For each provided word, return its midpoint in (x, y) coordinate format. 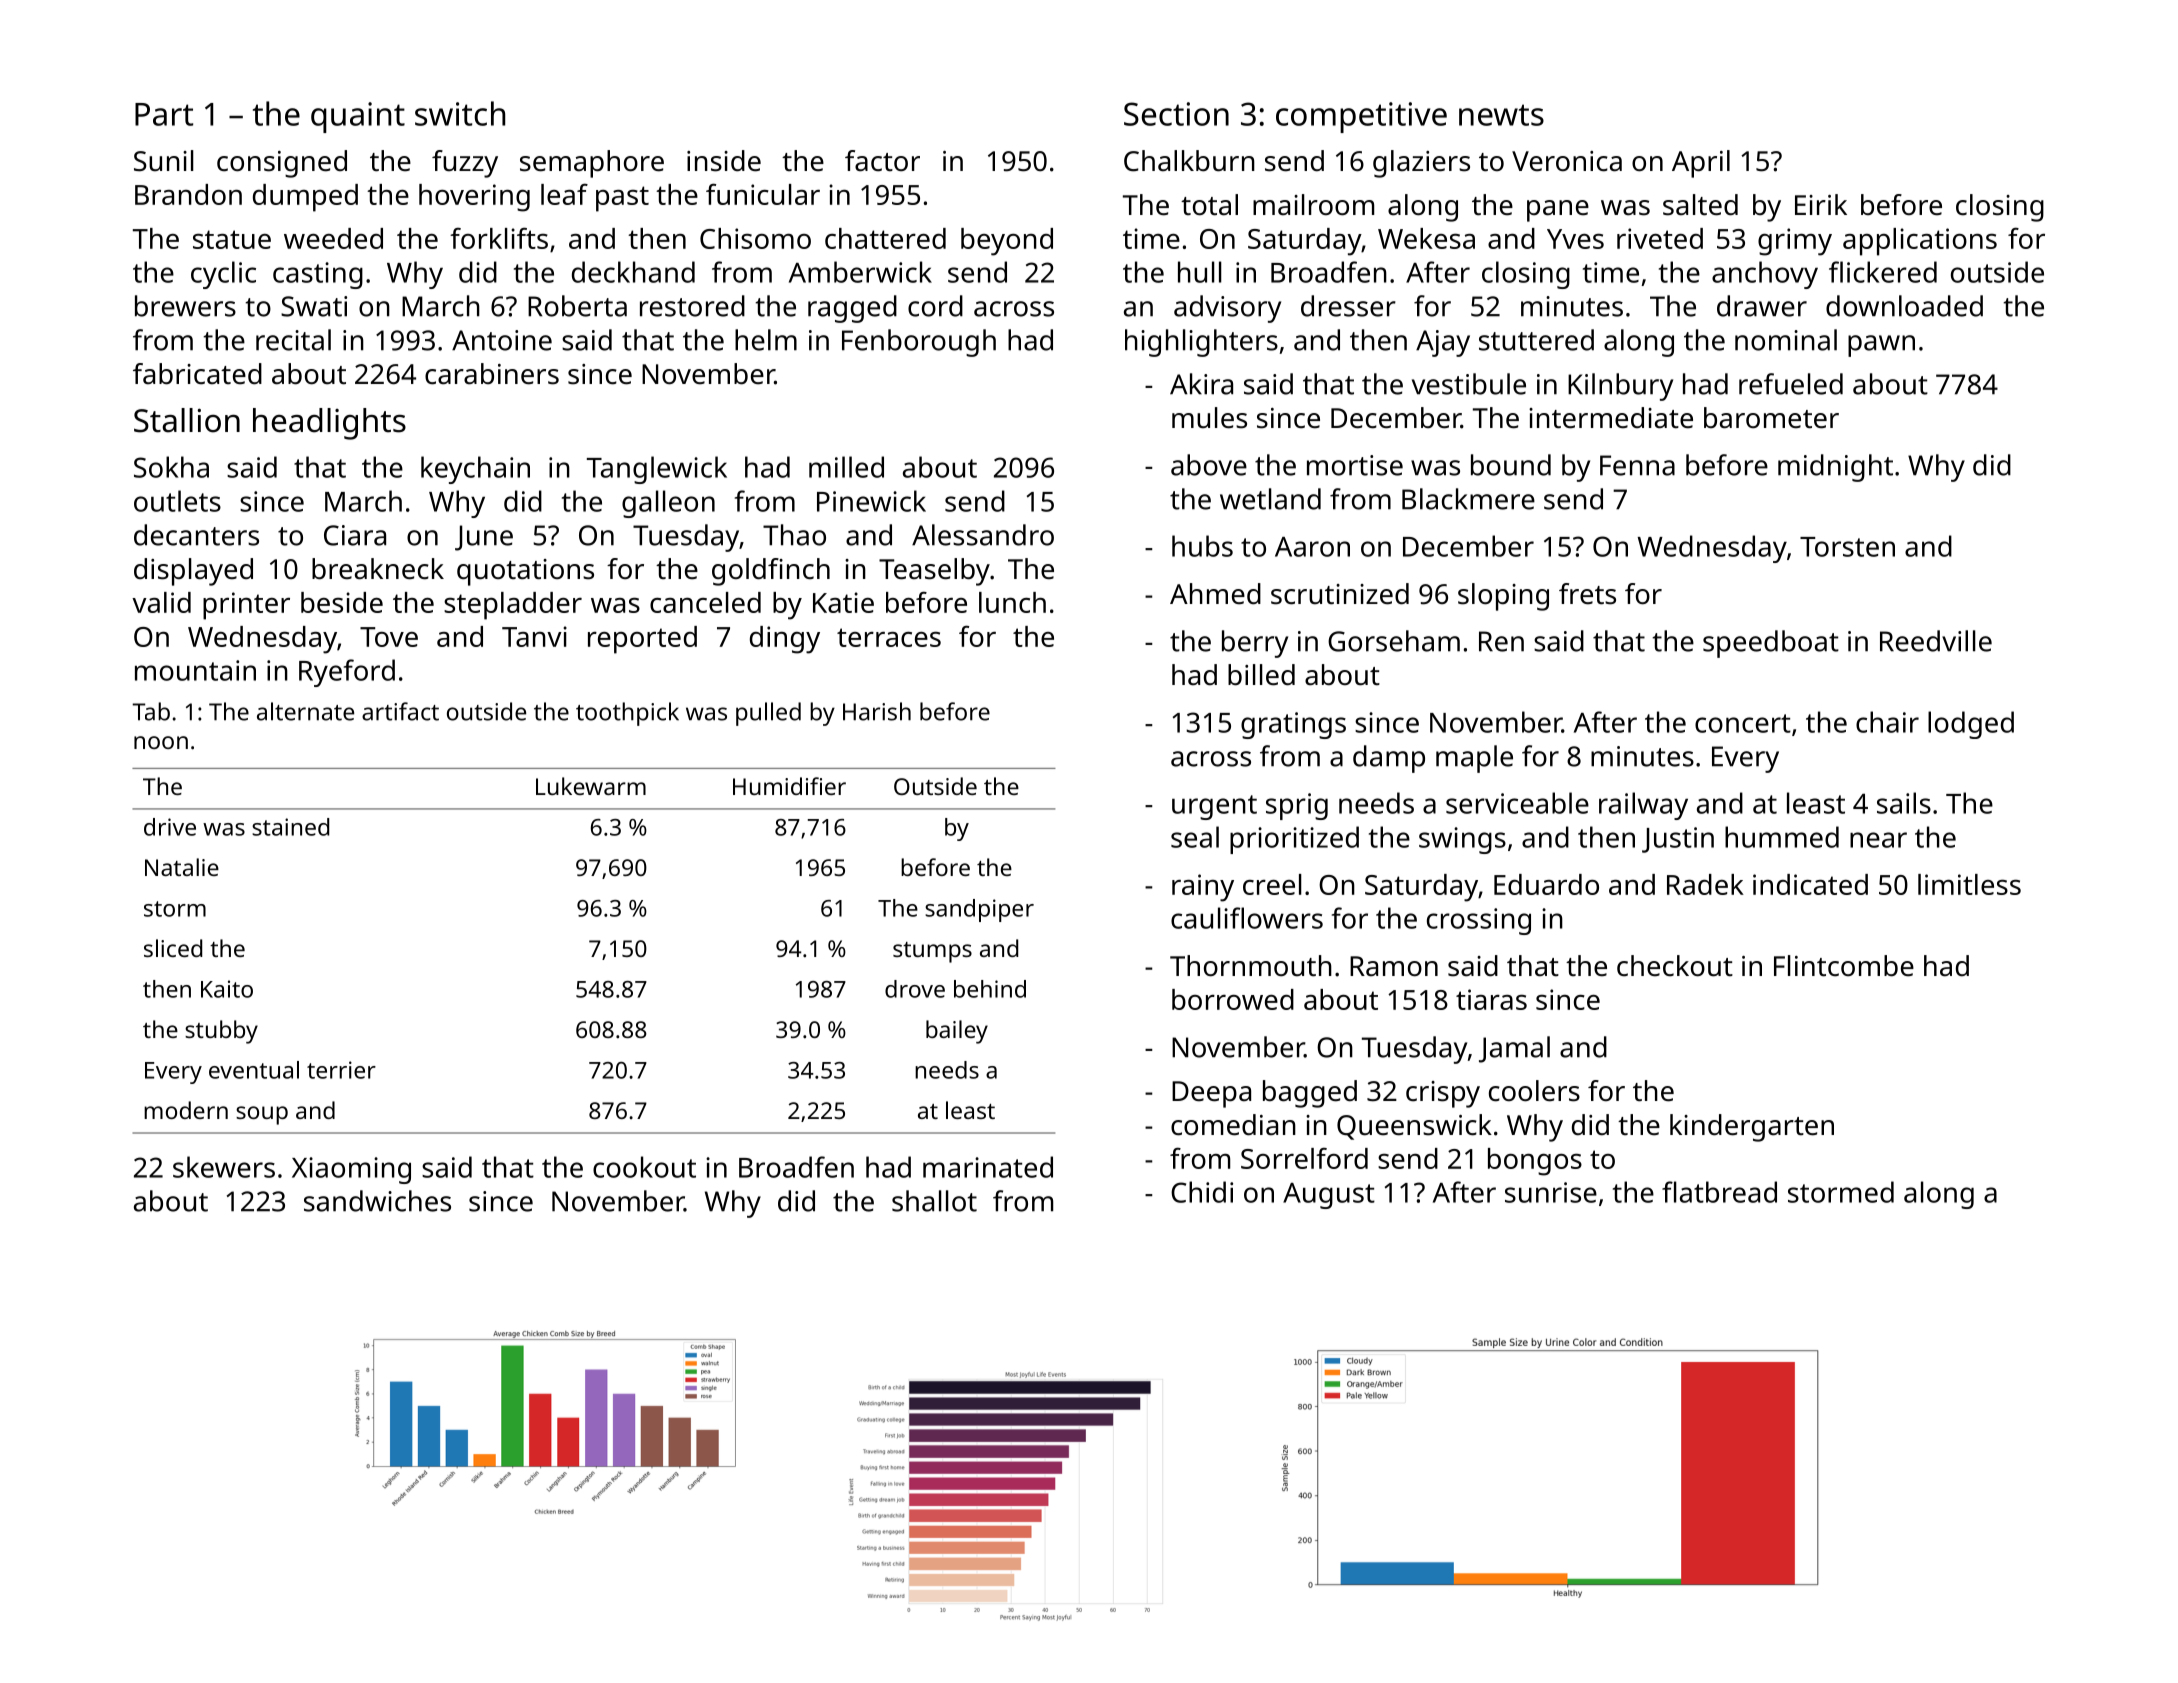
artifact (400, 711)
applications (1920, 242)
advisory (1227, 309)
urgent (1214, 807)
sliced (173, 948)
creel (1272, 884)
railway (1643, 806)
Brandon (188, 194)
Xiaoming (351, 1170)
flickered (1883, 272)
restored (692, 306)
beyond (1007, 242)
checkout (1675, 966)
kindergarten (1752, 1128)
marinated (988, 1167)
